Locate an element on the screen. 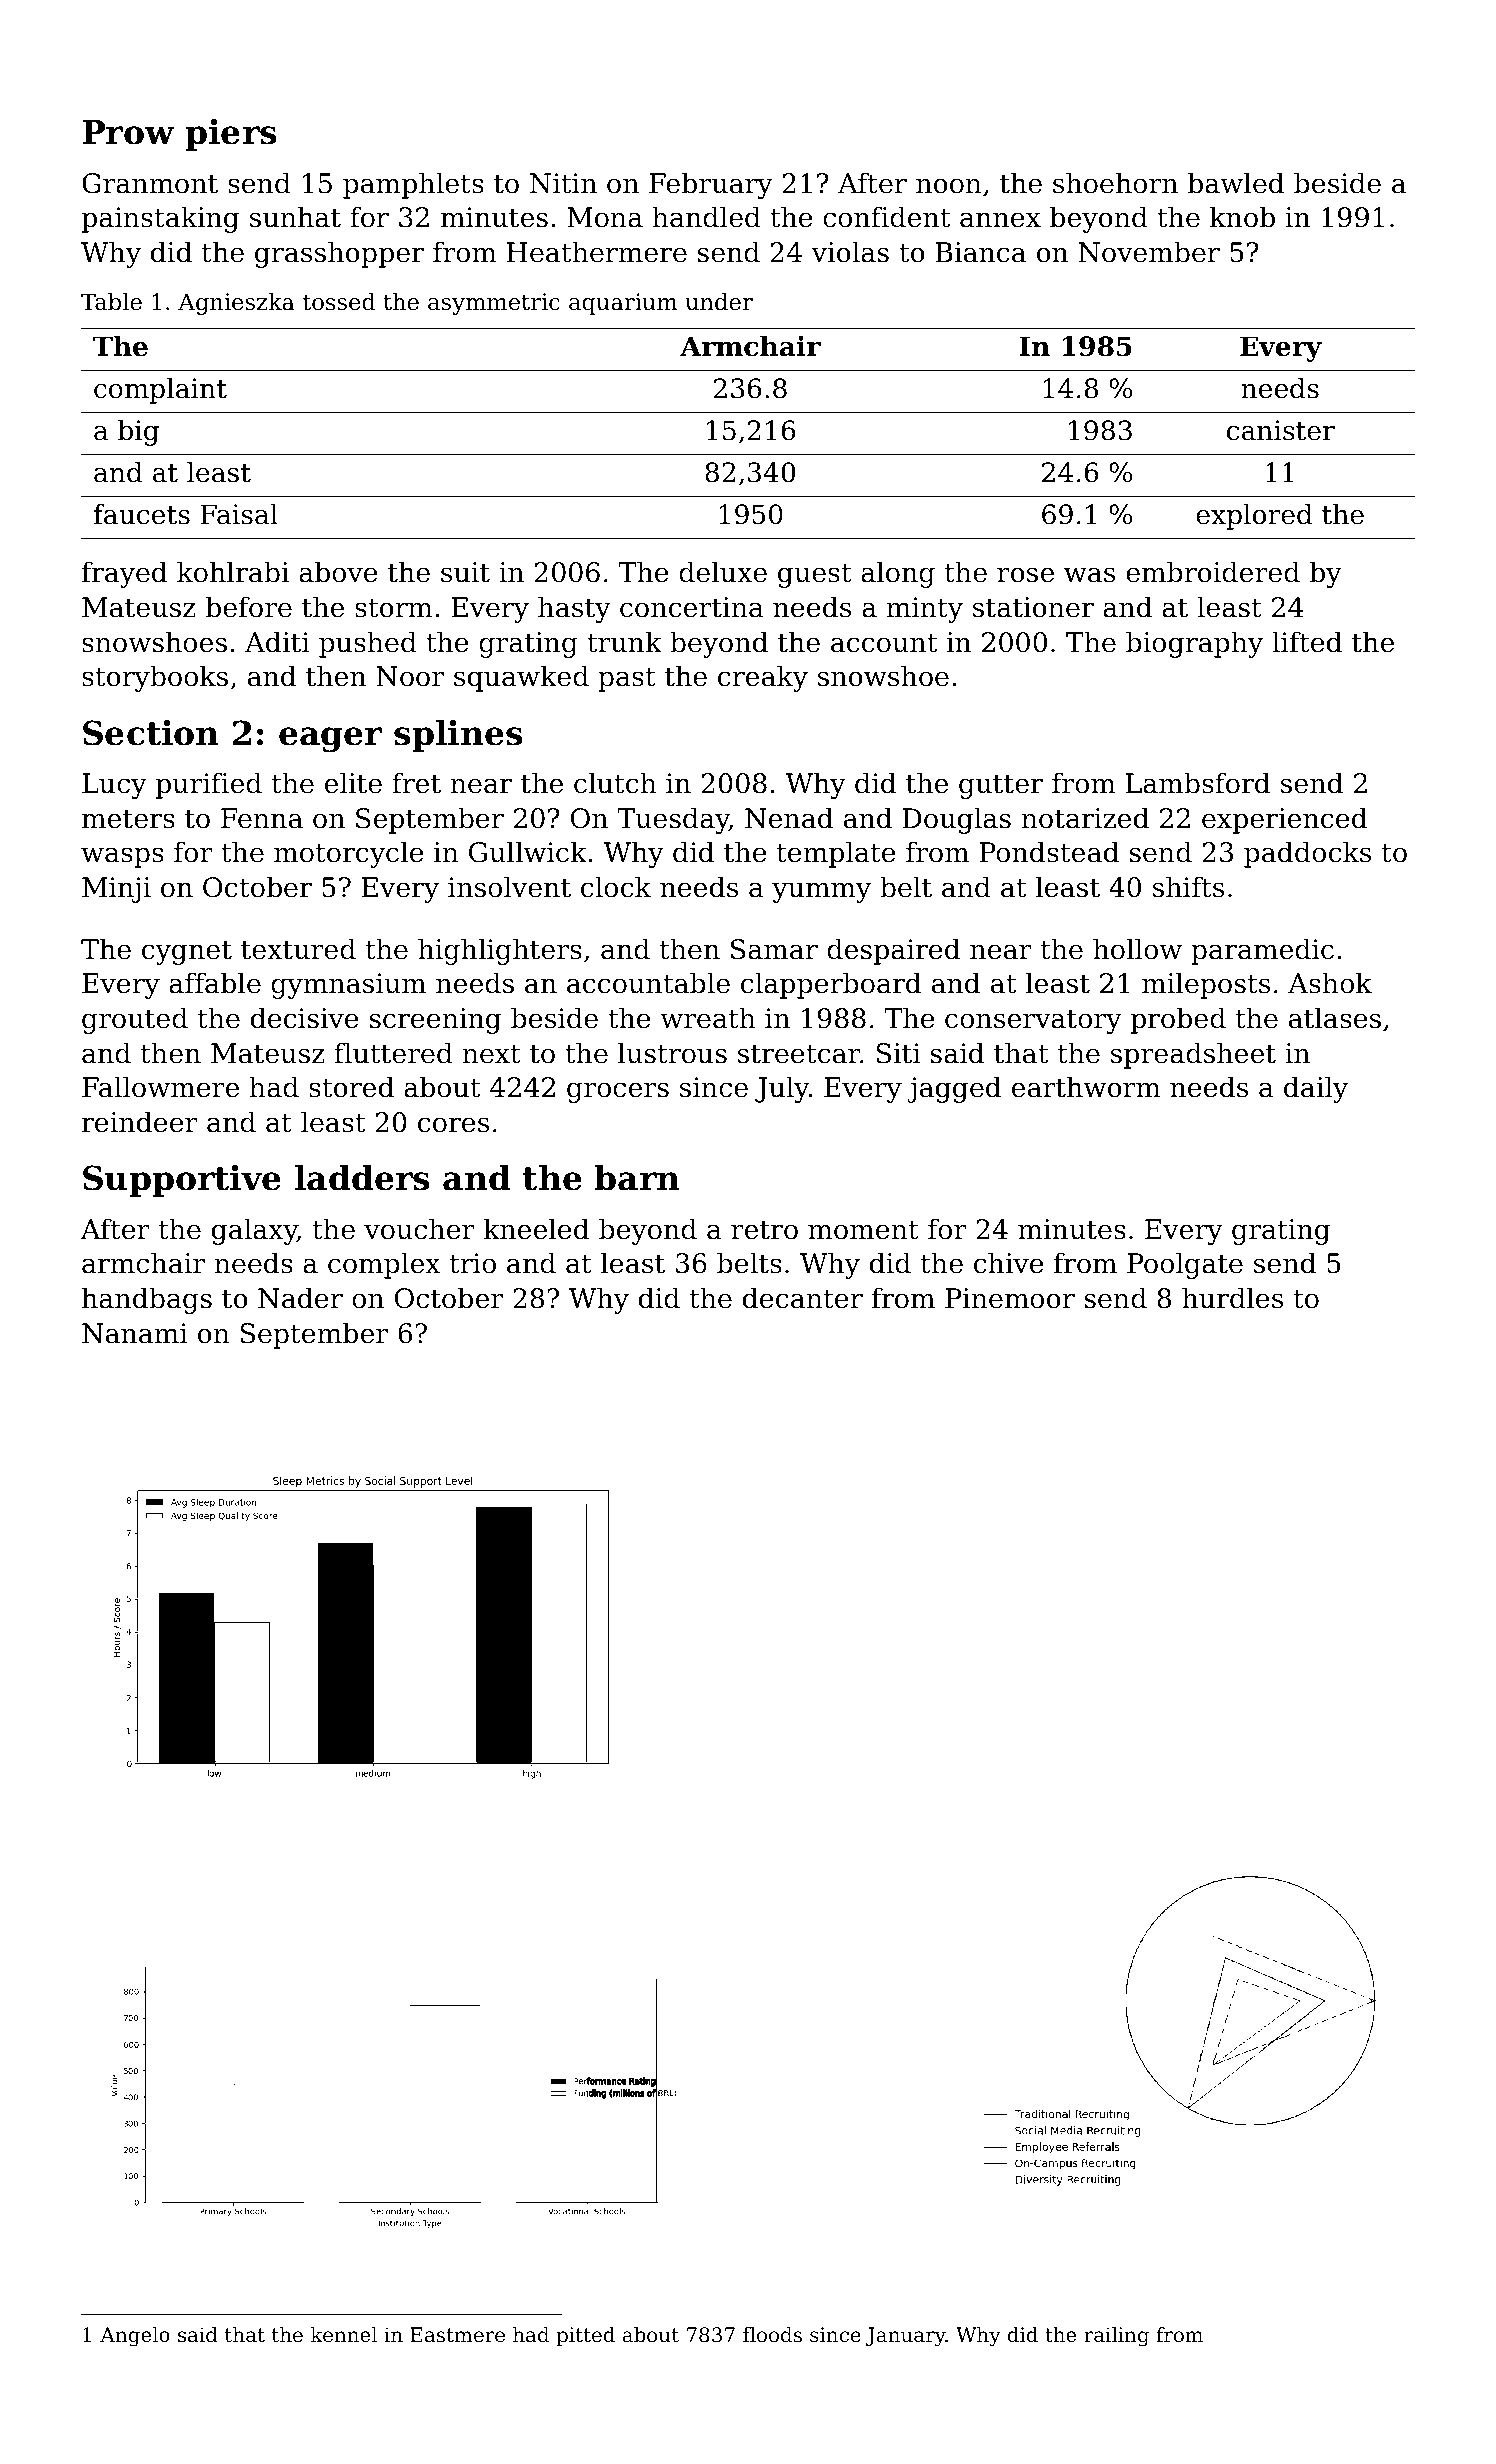 The image size is (1496, 2464). canister is located at coordinates (1281, 430).
